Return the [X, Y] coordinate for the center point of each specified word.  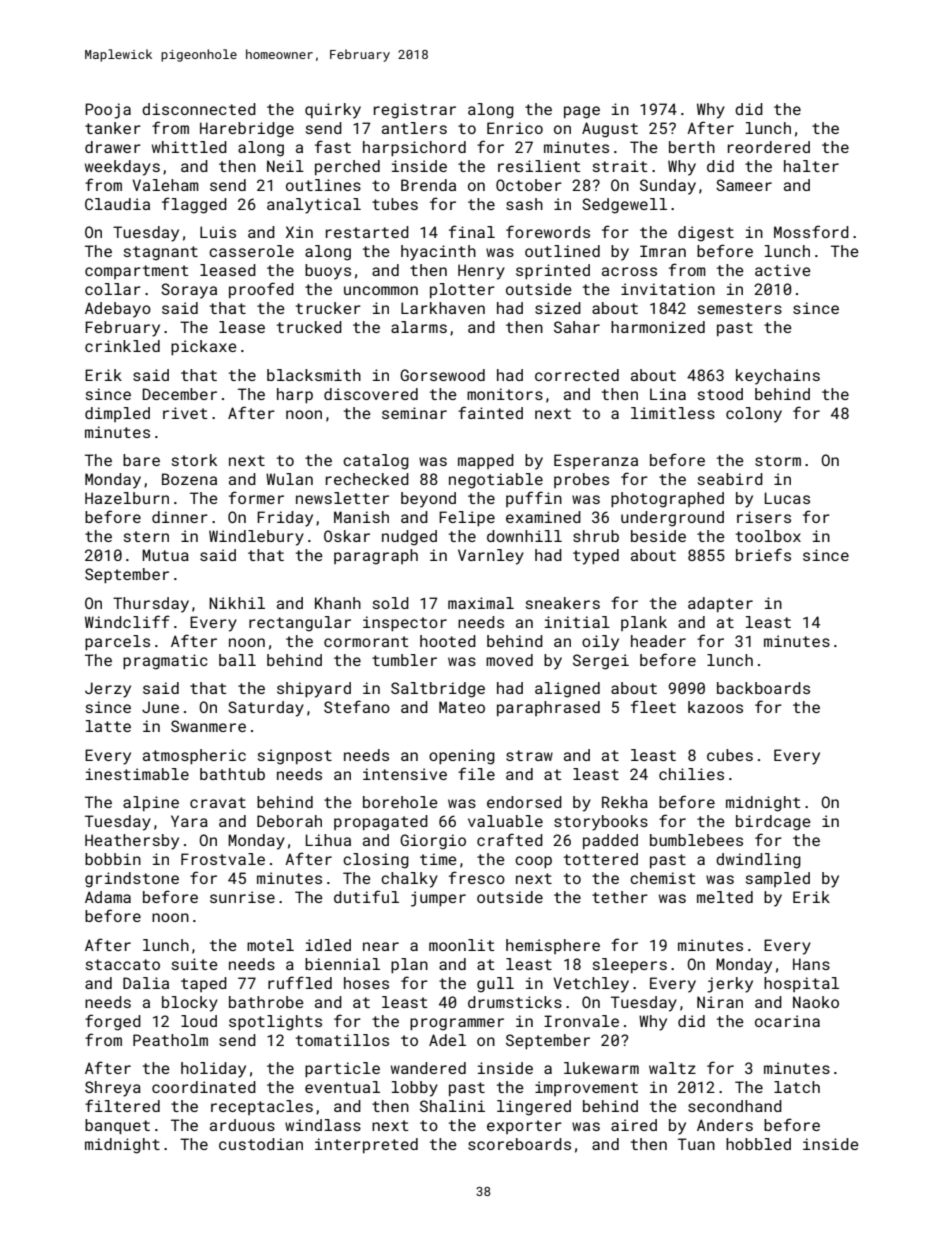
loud [199, 1021]
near [381, 946]
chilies [691, 774]
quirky [333, 111]
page [582, 112]
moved [509, 660]
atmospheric [194, 756]
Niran [720, 1002]
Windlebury [256, 538]
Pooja [108, 111]
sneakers [563, 603]
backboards [763, 688]
